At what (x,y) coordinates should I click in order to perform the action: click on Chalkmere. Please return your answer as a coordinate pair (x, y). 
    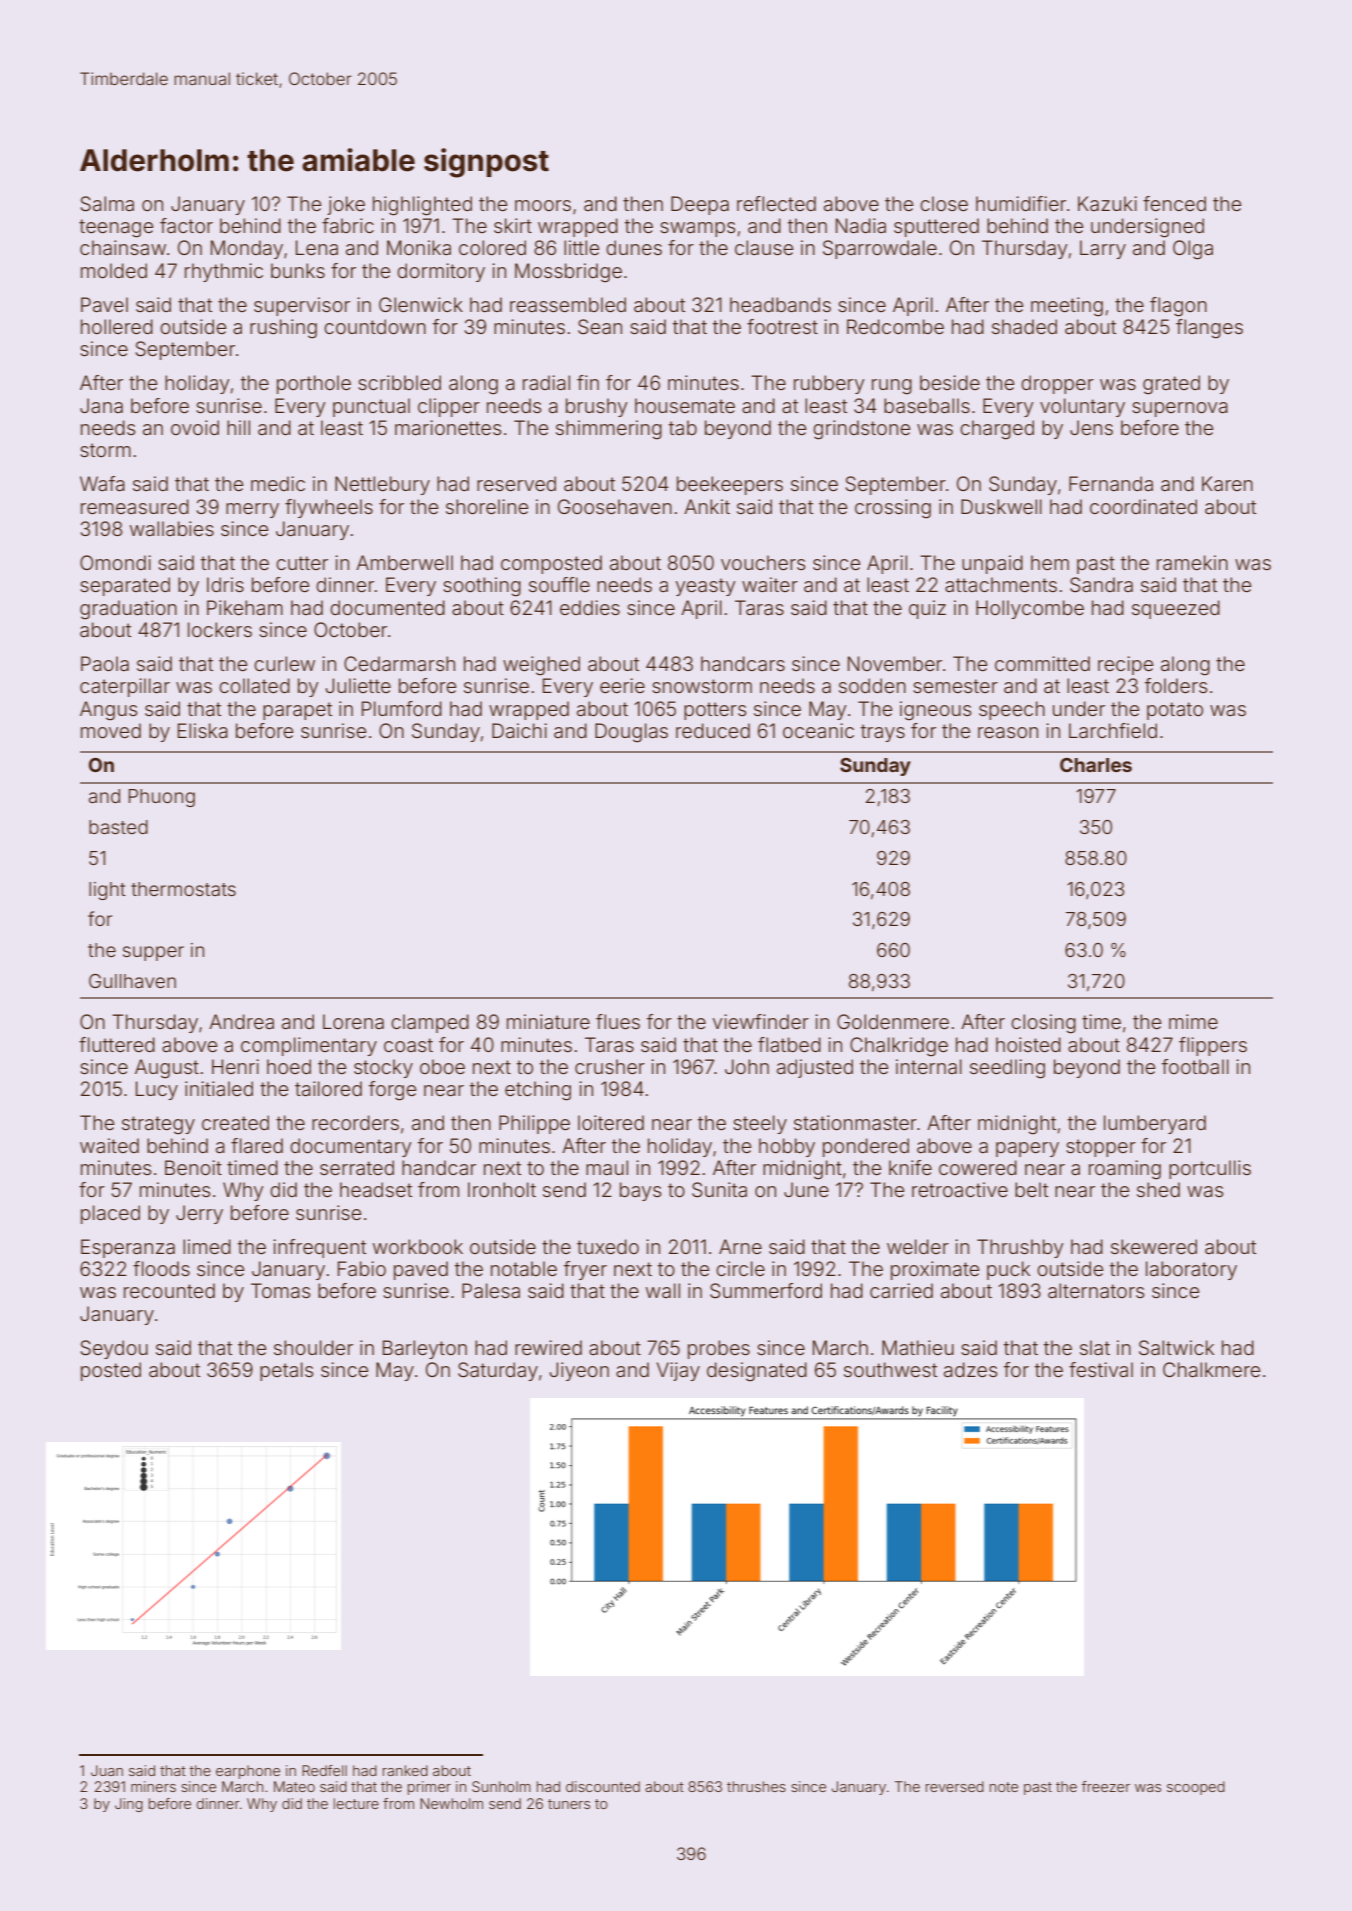
    Looking at the image, I should click on (1211, 1370).
